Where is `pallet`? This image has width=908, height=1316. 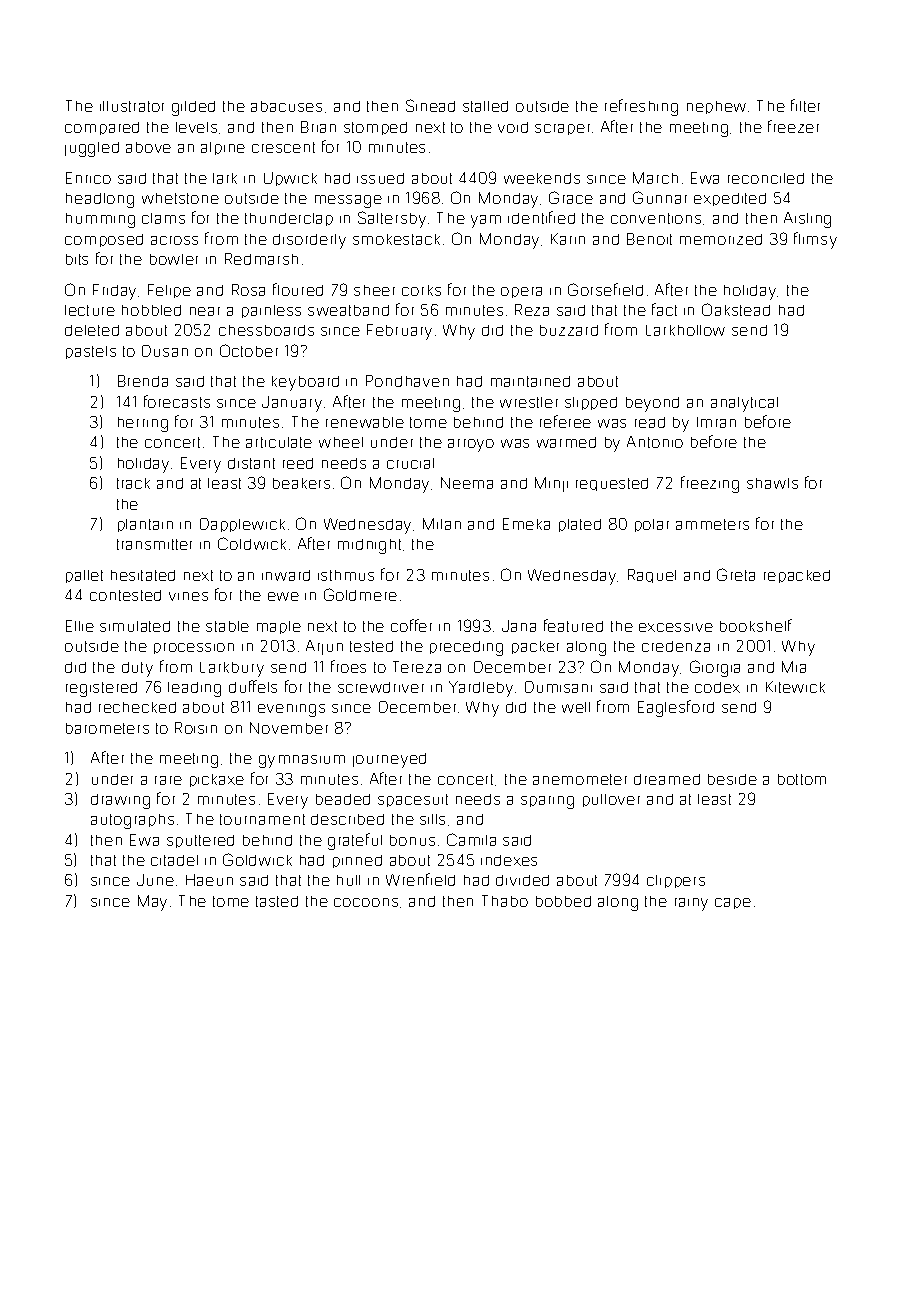
pallet is located at coordinates (84, 576).
